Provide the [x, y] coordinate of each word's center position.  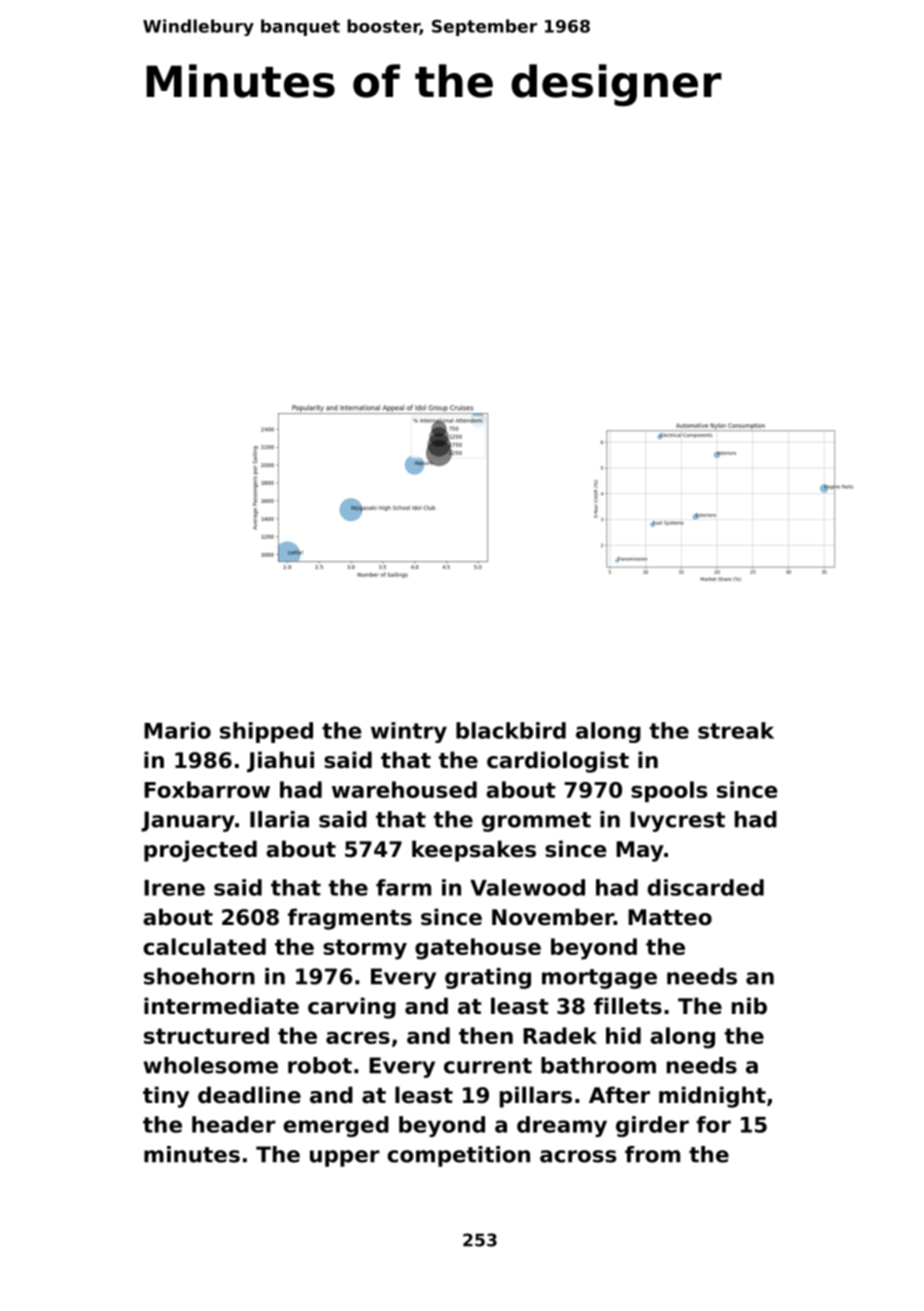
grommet [536, 822]
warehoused [404, 789]
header [234, 1124]
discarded [705, 887]
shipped [266, 732]
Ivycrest [677, 821]
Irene [174, 888]
